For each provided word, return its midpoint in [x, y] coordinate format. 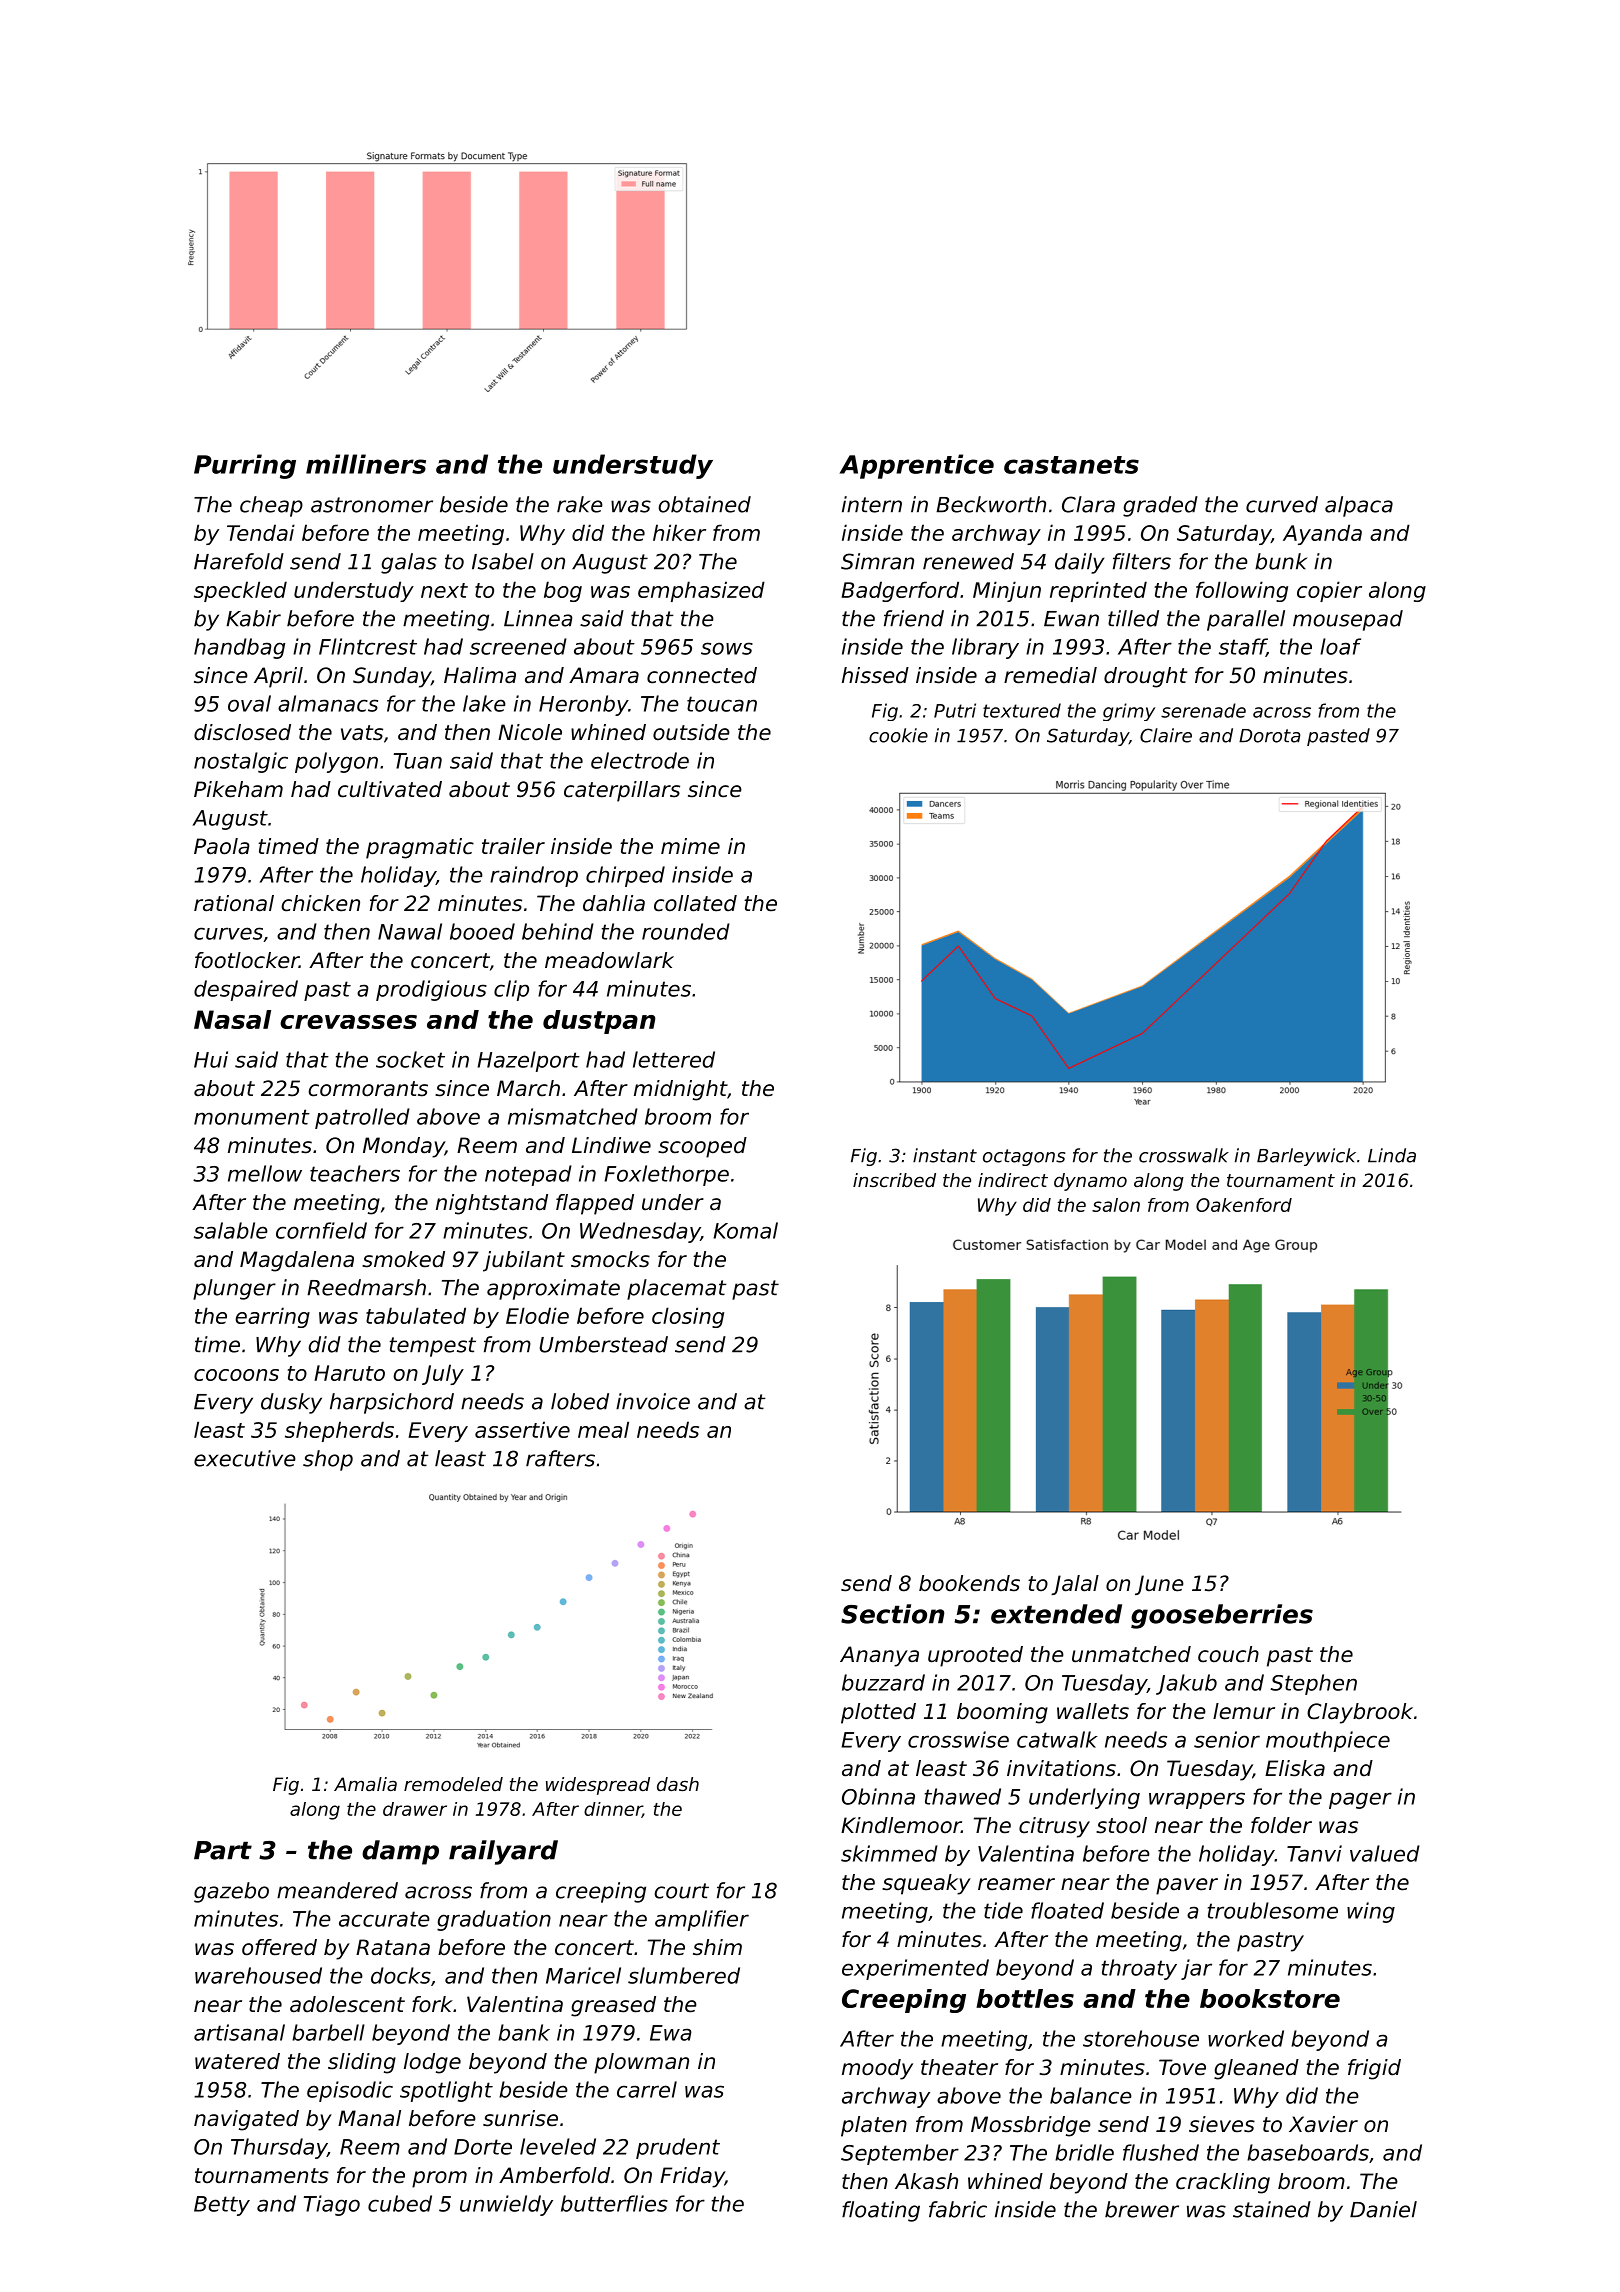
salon [1116, 1205]
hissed [875, 675]
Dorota [1269, 736]
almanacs [328, 703]
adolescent [347, 2004]
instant [945, 1155]
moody [877, 2069]
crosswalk [1184, 1155]
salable [231, 1230]
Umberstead [603, 1344]
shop [328, 1460]
